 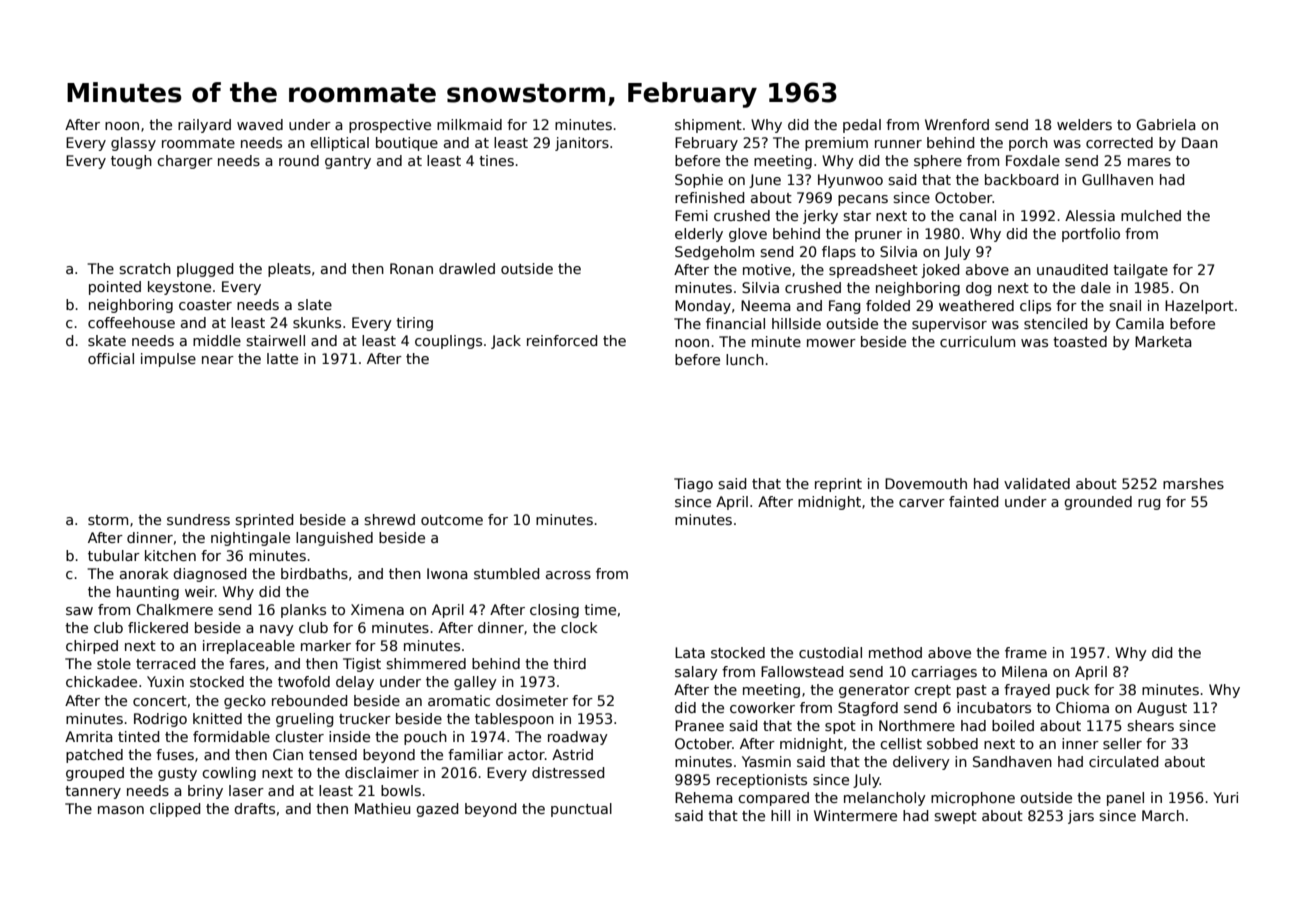 What do you see at coordinates (355, 683) in the screenshot?
I see `delay` at bounding box center [355, 683].
